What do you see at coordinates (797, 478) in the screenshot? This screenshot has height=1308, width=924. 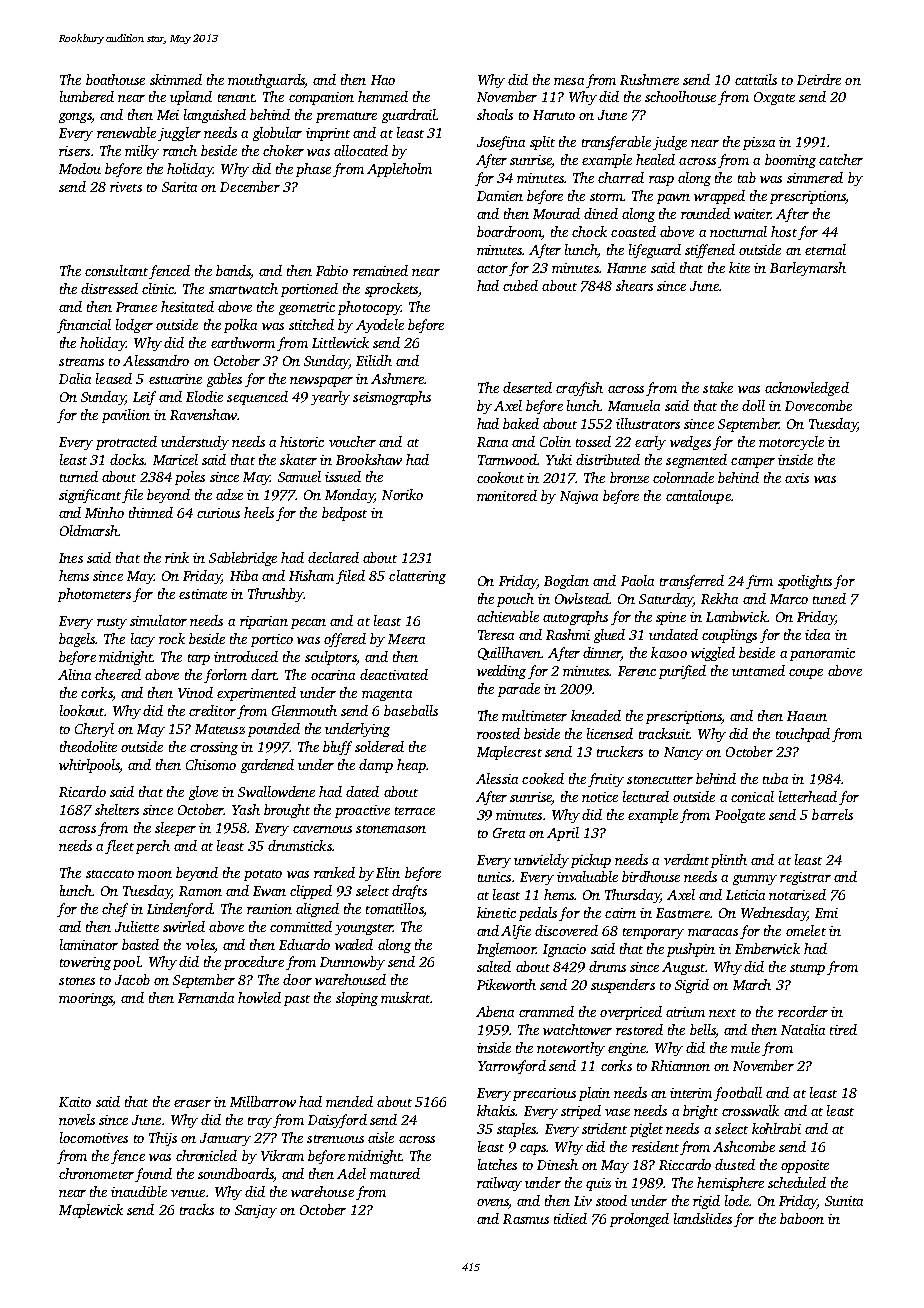 I see `axis` at bounding box center [797, 478].
